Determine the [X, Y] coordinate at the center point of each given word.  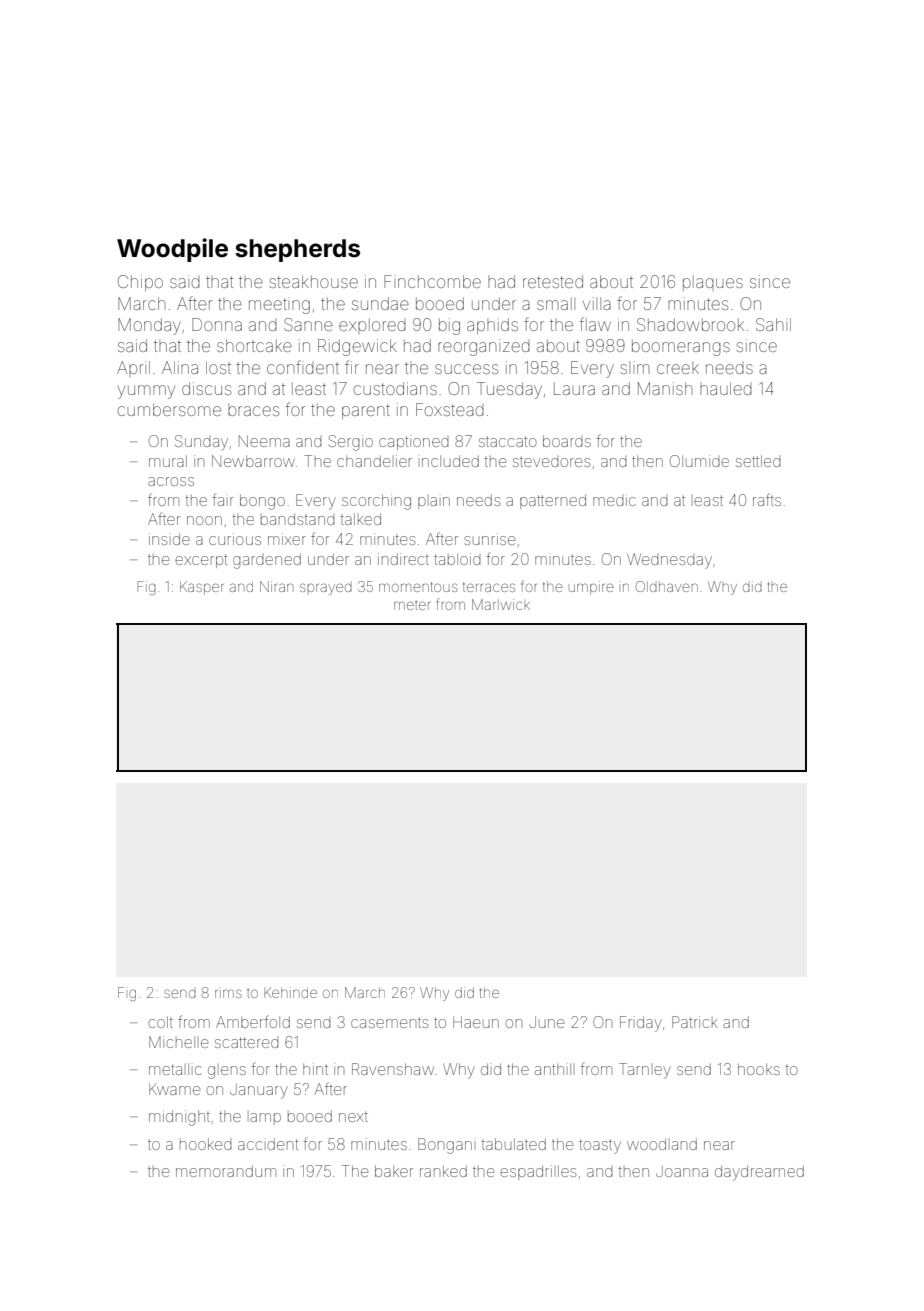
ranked [443, 1171]
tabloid [457, 559]
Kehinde [290, 992]
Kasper [201, 588]
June [546, 1022]
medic [614, 500]
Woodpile [172, 250]
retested [553, 281]
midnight [179, 1118]
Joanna [682, 1171]
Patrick [695, 1022]
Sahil [773, 324]
